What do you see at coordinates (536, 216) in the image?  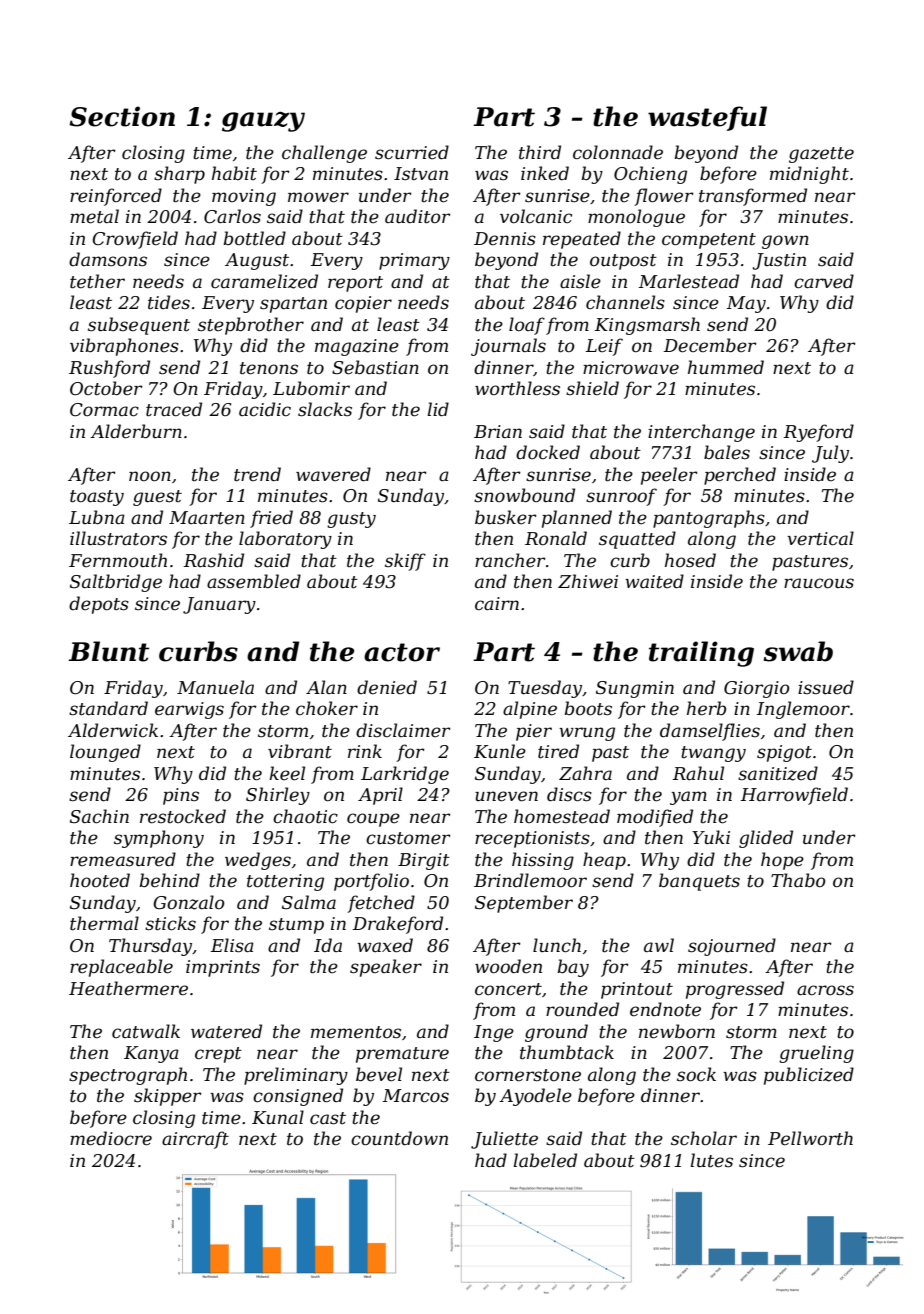 I see `volcanic` at bounding box center [536, 216].
